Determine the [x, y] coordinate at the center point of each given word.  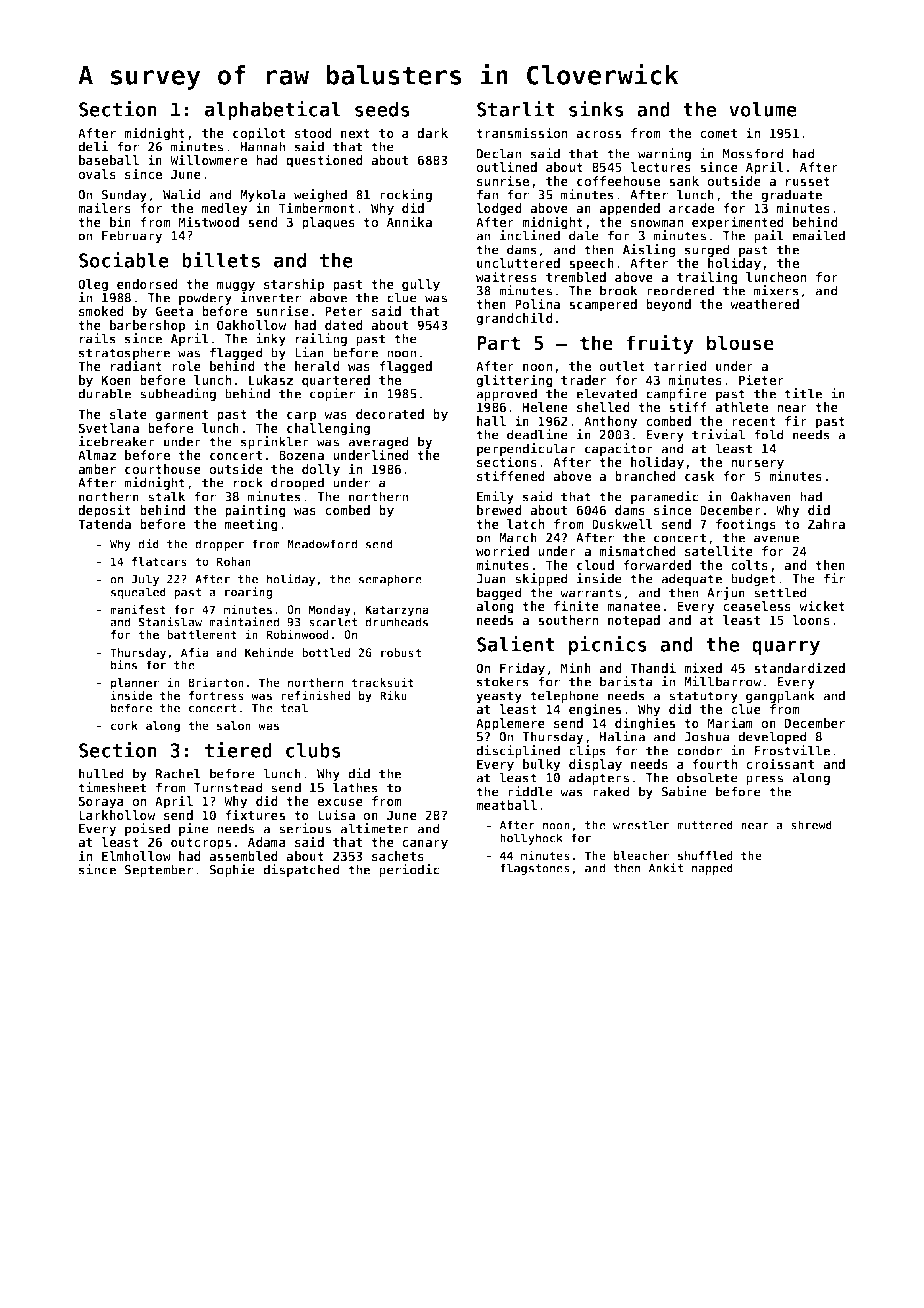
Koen [116, 380]
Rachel [178, 773]
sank [684, 181]
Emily [495, 497]
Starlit [516, 109]
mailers [104, 207]
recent [754, 421]
